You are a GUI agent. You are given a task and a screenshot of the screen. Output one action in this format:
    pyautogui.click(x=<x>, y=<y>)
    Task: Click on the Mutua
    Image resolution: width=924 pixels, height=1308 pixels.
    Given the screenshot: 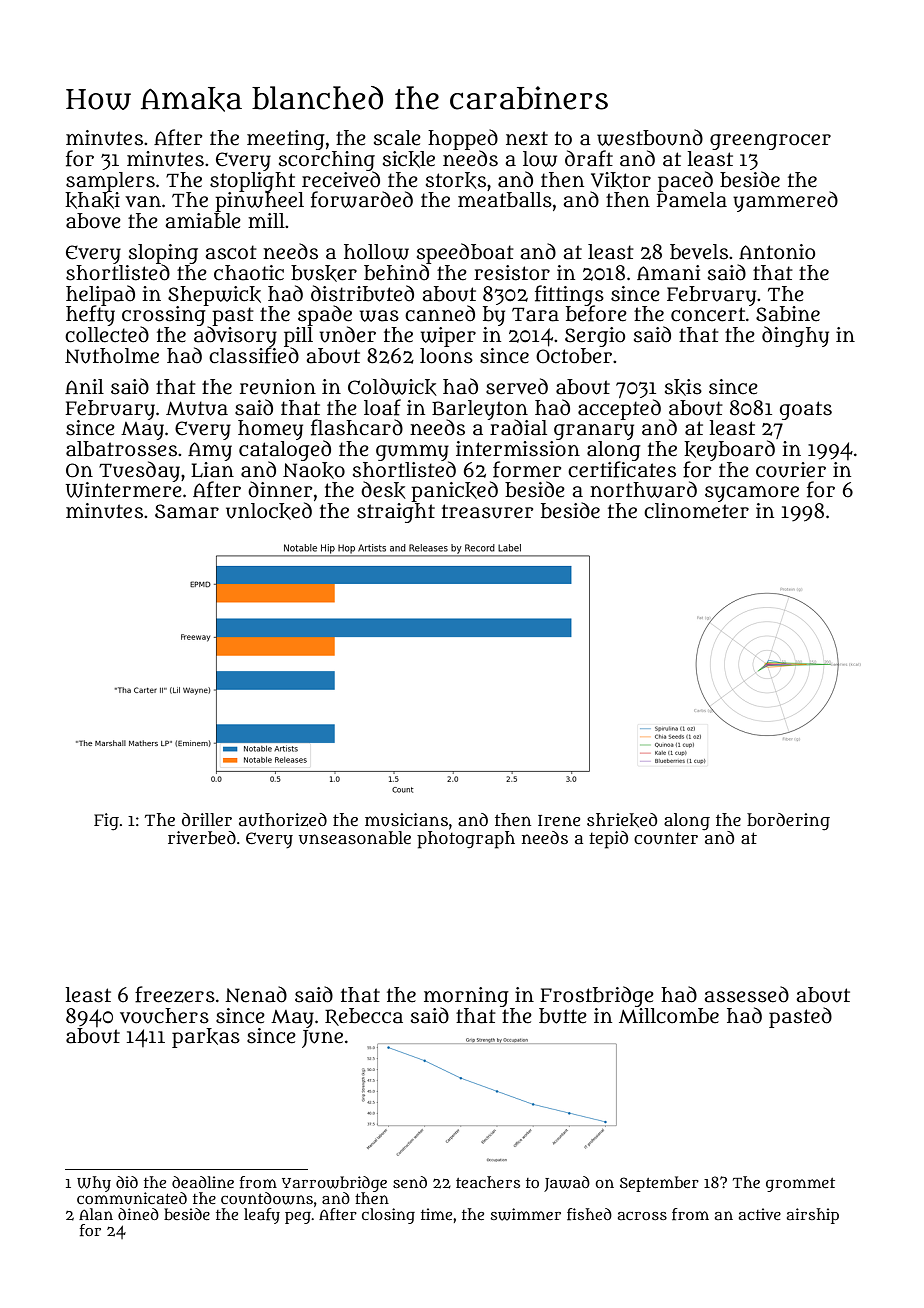 What is the action you would take?
    pyautogui.click(x=197, y=408)
